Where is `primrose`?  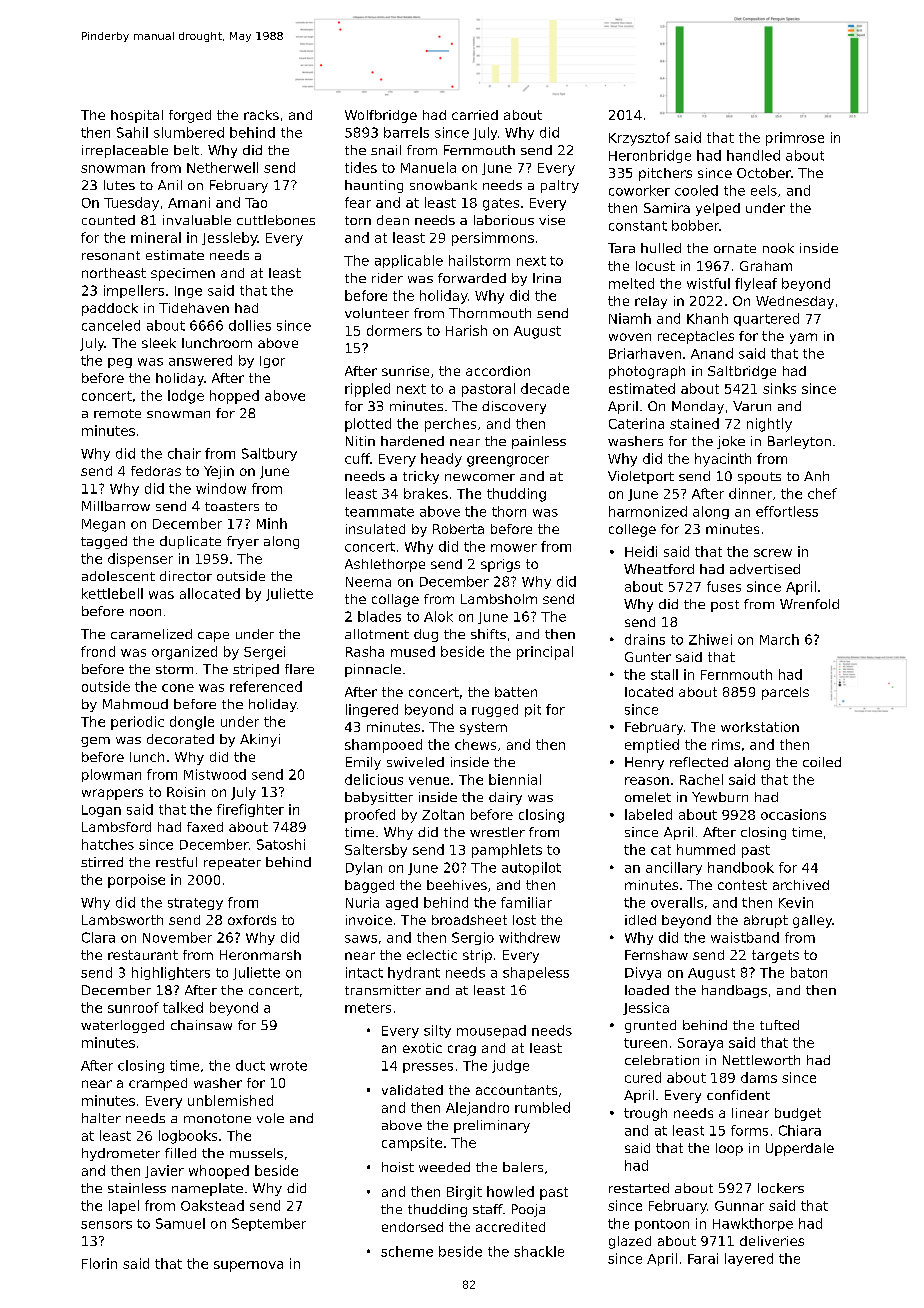 primrose is located at coordinates (795, 139).
